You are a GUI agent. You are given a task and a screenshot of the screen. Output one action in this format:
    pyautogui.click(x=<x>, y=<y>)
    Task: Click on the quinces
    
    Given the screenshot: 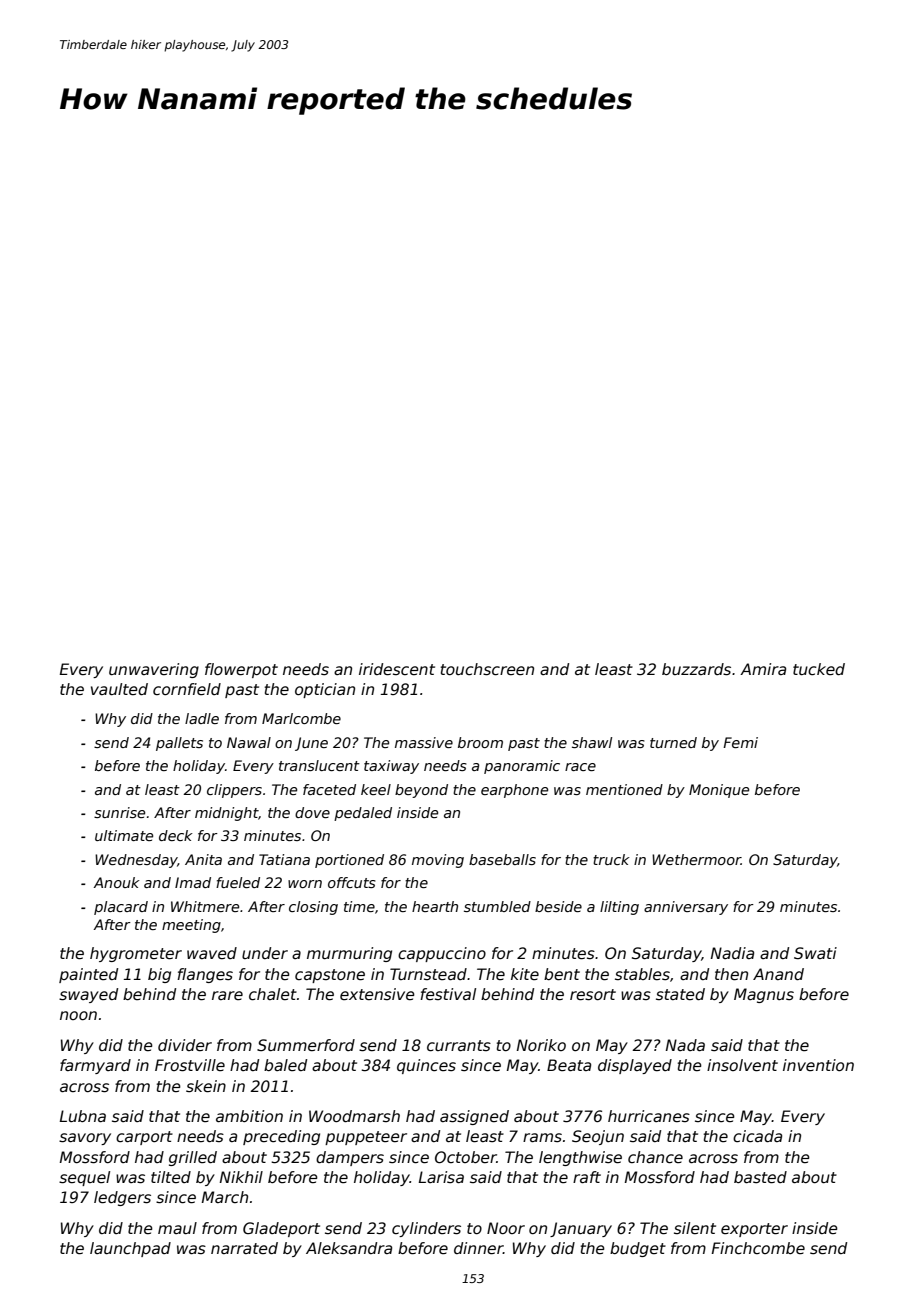 What is the action you would take?
    pyautogui.click(x=426, y=1066)
